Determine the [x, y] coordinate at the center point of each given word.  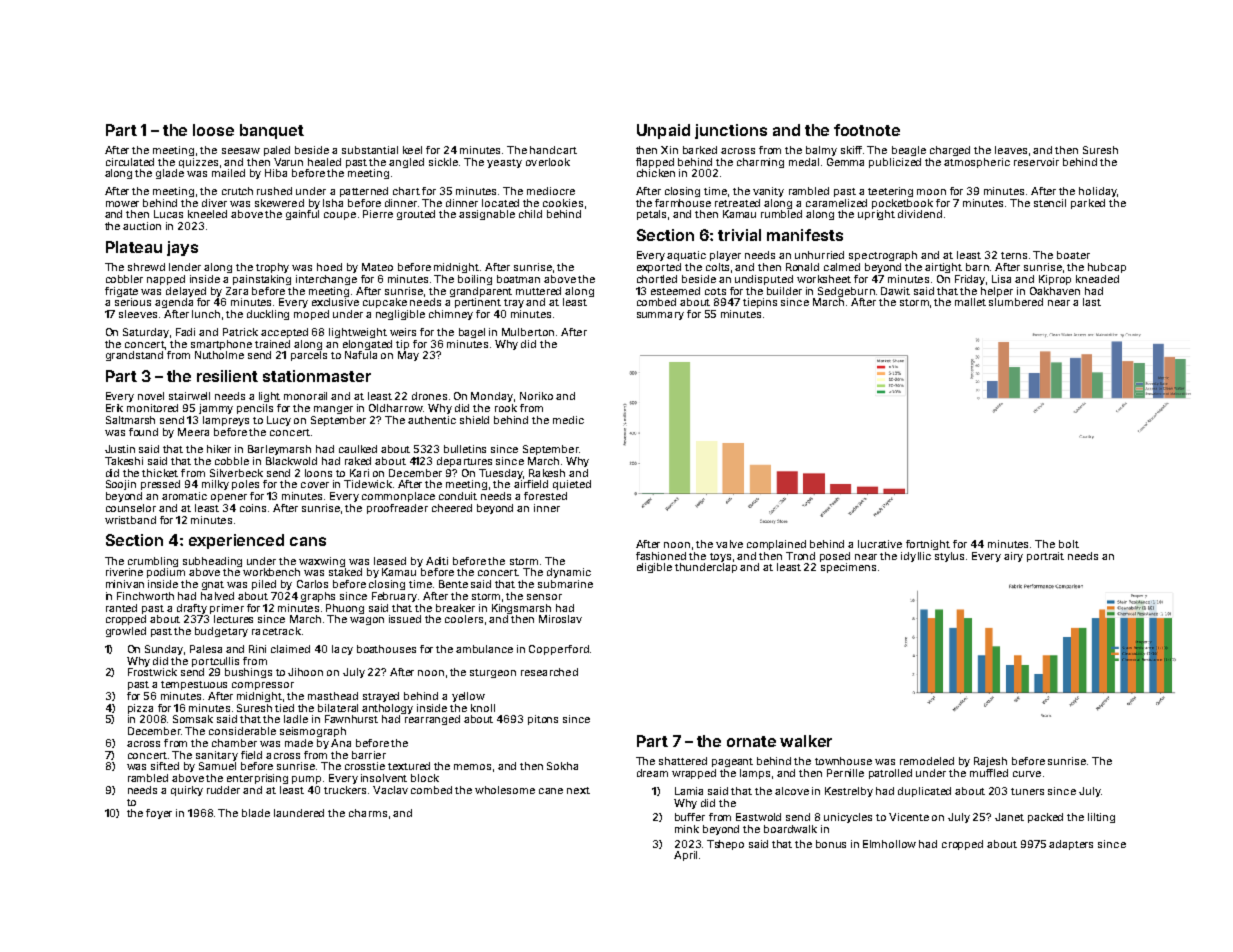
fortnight [928, 545]
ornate [751, 741]
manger [333, 410]
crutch [237, 191]
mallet [970, 302]
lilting [1101, 818]
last [1092, 302]
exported [659, 268]
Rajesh [990, 762]
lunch [206, 314]
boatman [518, 279]
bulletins [465, 449]
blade [256, 813]
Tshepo [725, 845]
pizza [140, 709]
